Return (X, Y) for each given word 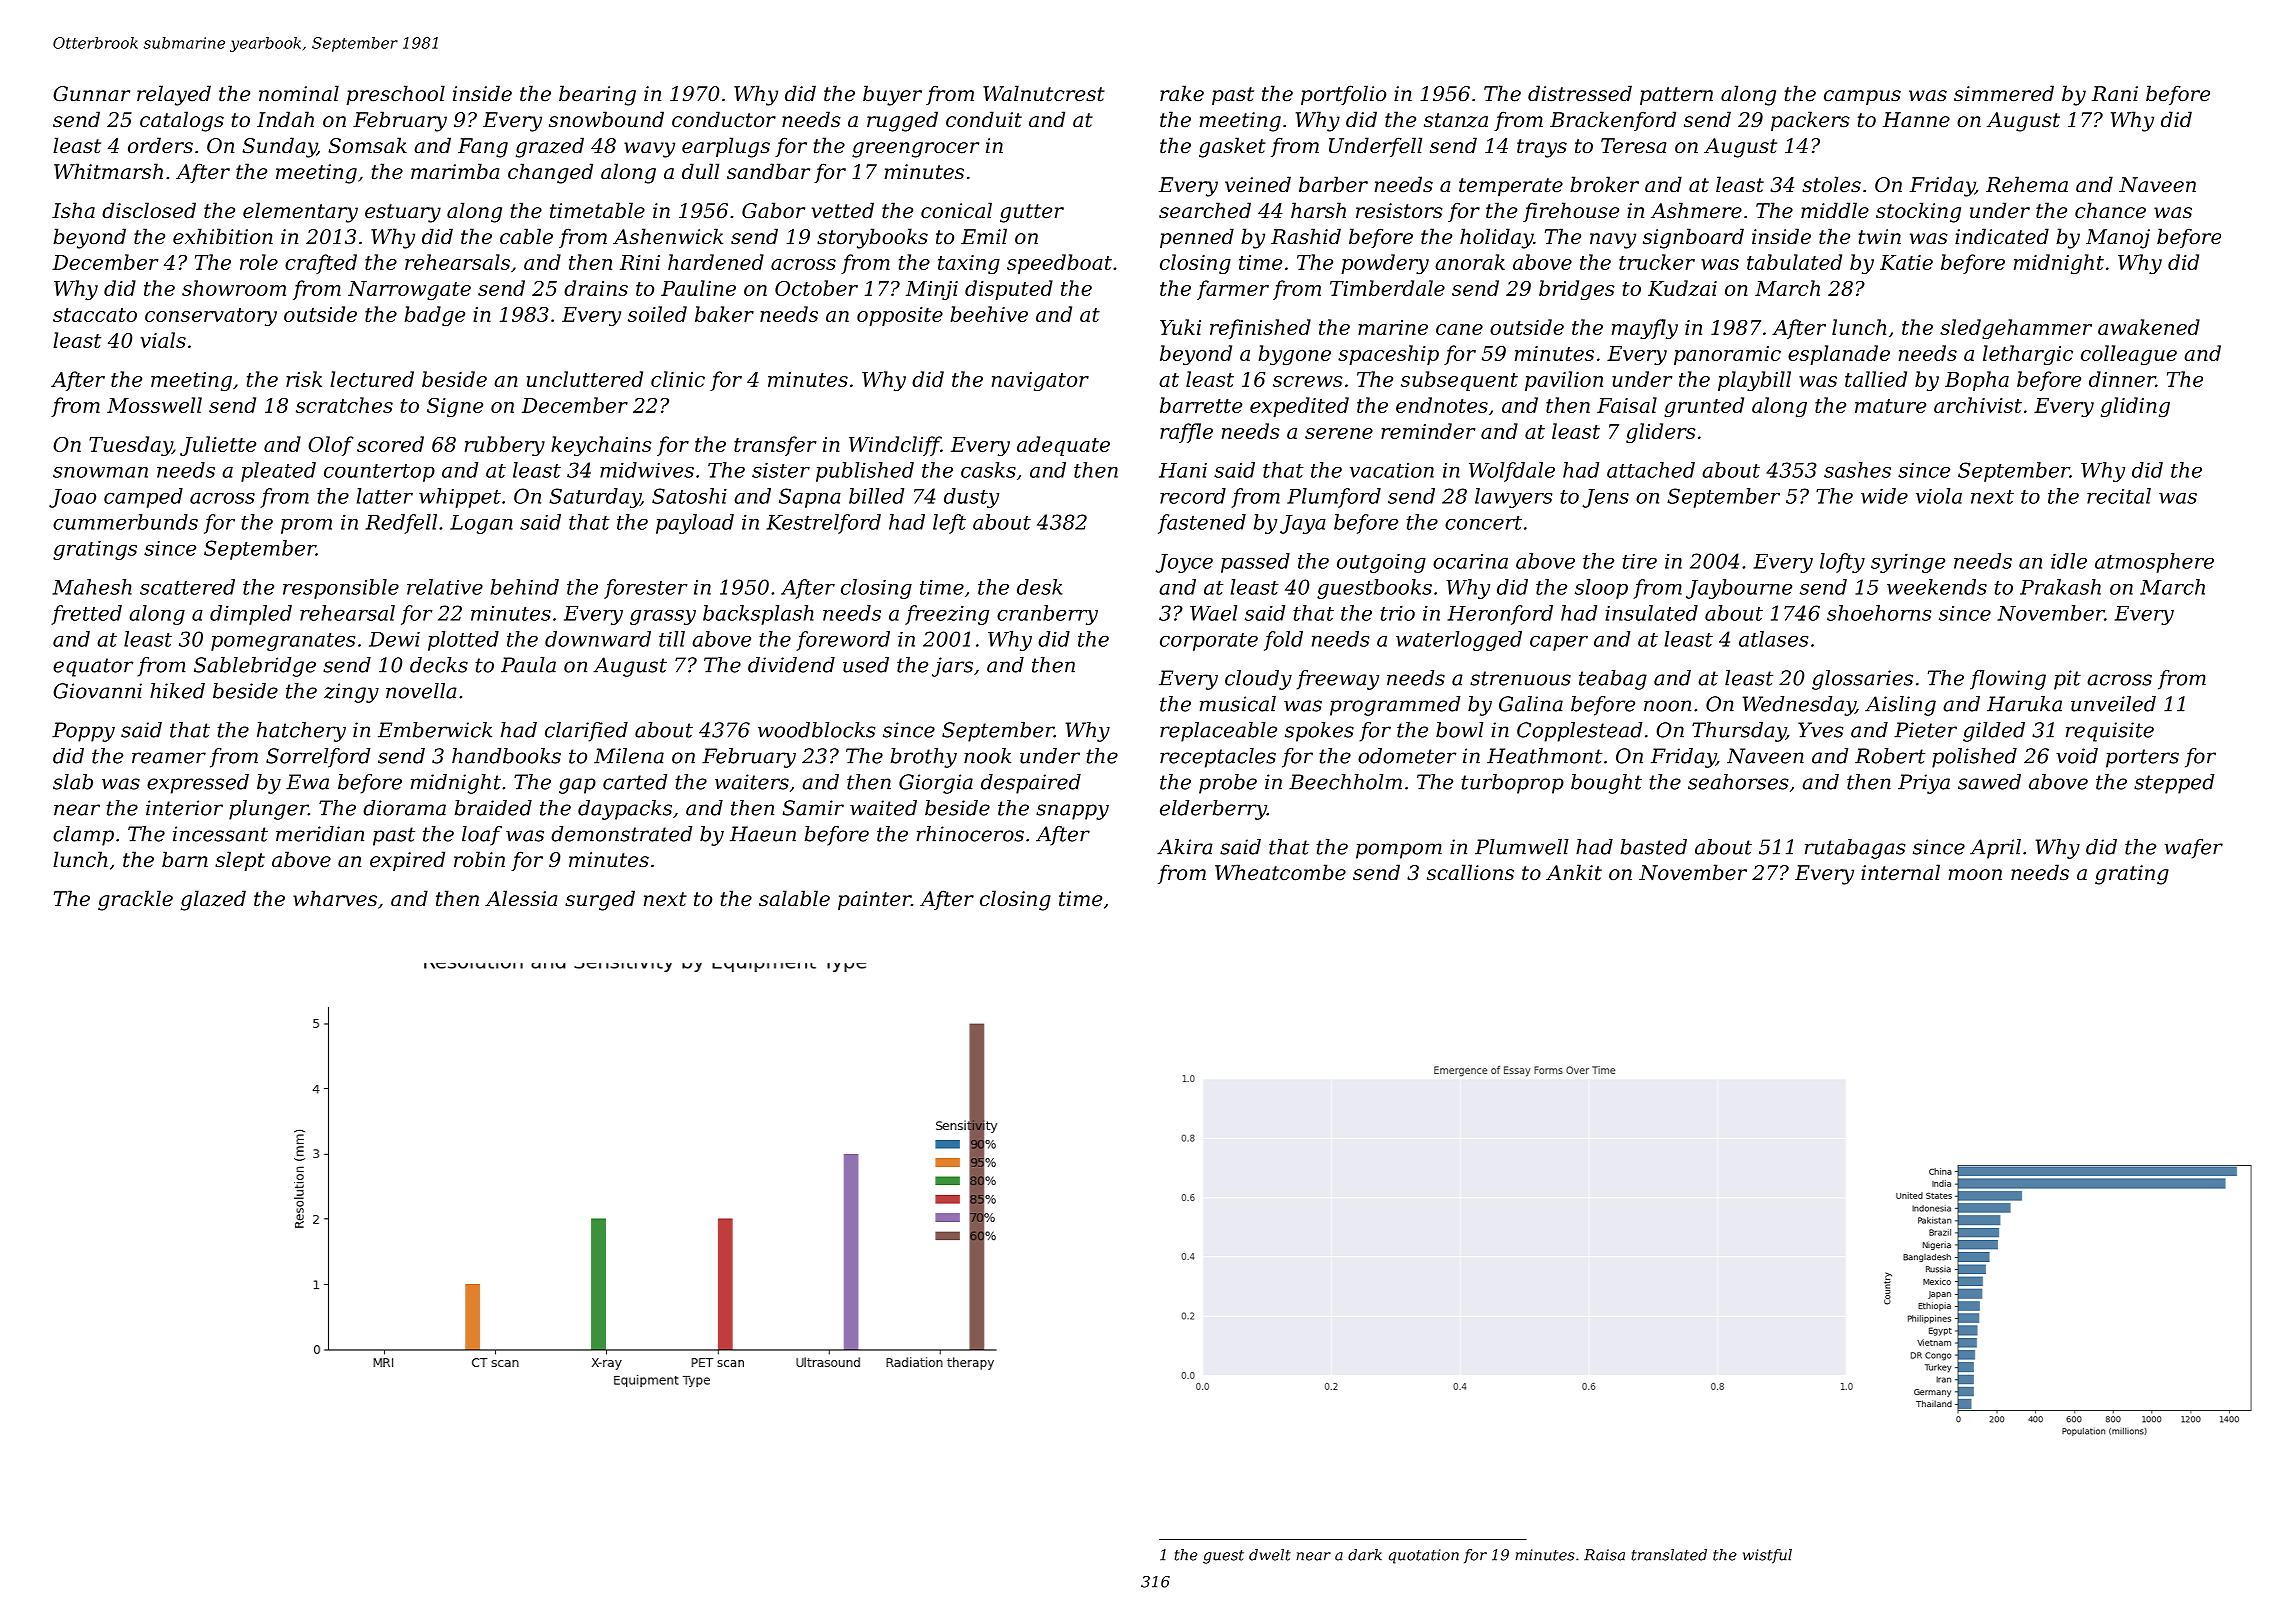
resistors (1399, 211)
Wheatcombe (1280, 872)
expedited (1299, 407)
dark (1365, 1555)
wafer (2193, 849)
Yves (1820, 730)
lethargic (2028, 355)
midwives (647, 470)
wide (1884, 496)
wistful (1767, 1556)
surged (600, 900)
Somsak (367, 145)
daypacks (625, 810)
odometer (1407, 756)
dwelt (1270, 1555)
